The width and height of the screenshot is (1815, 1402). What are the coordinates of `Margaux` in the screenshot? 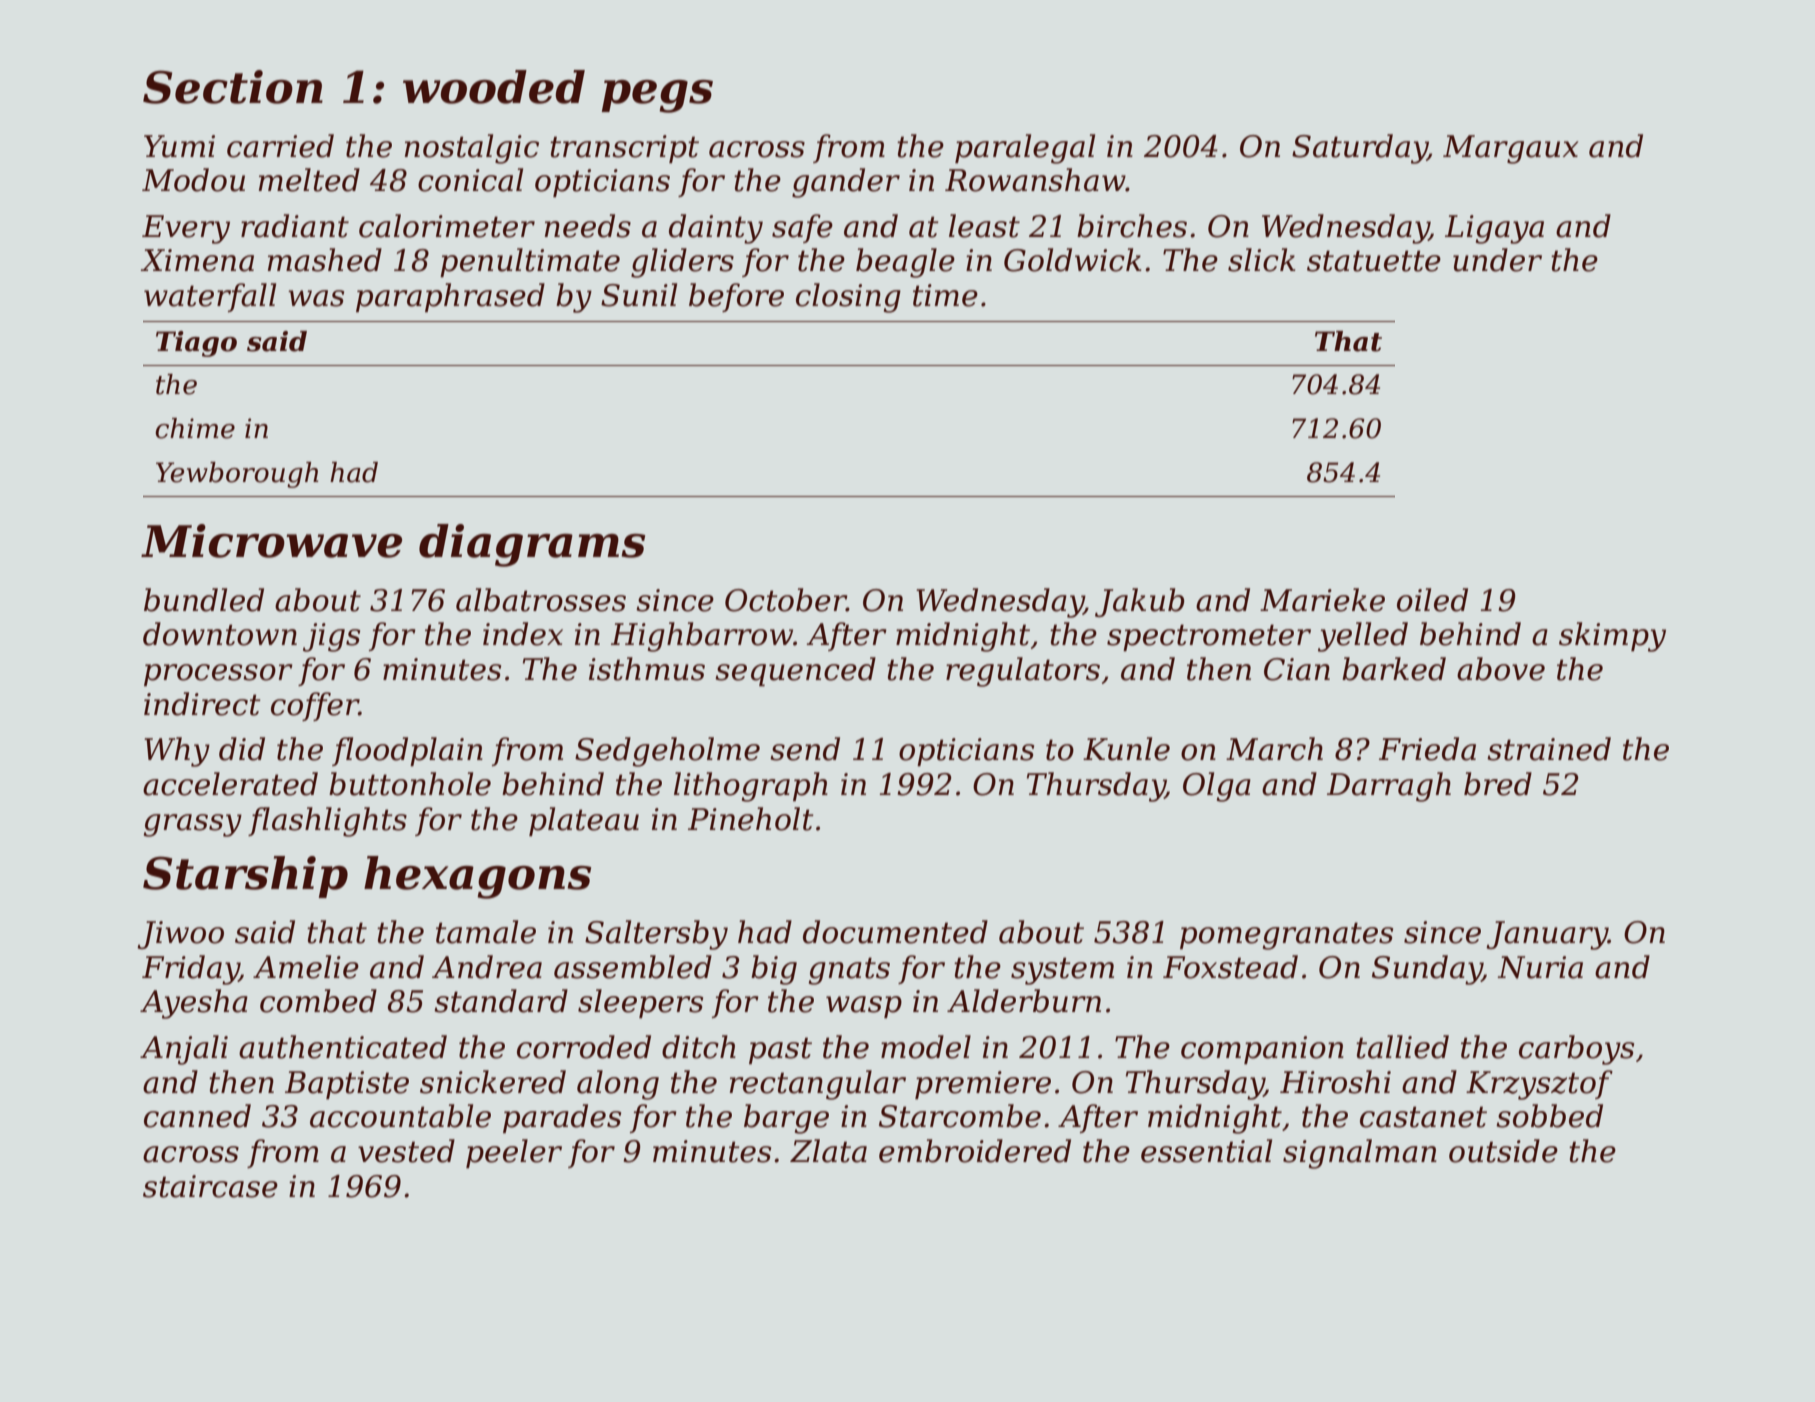 It's located at (1511, 149).
